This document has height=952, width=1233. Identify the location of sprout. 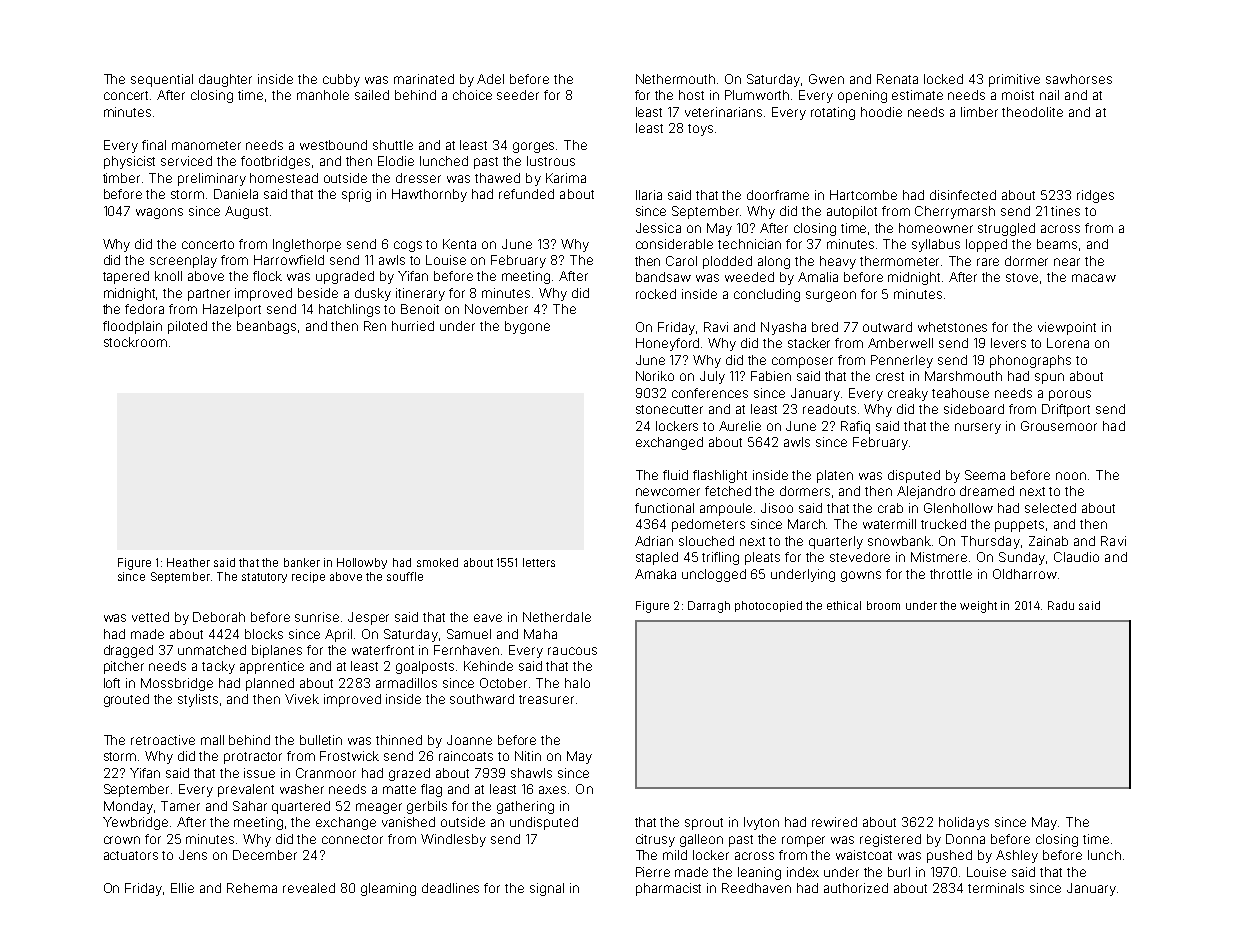
(704, 824).
